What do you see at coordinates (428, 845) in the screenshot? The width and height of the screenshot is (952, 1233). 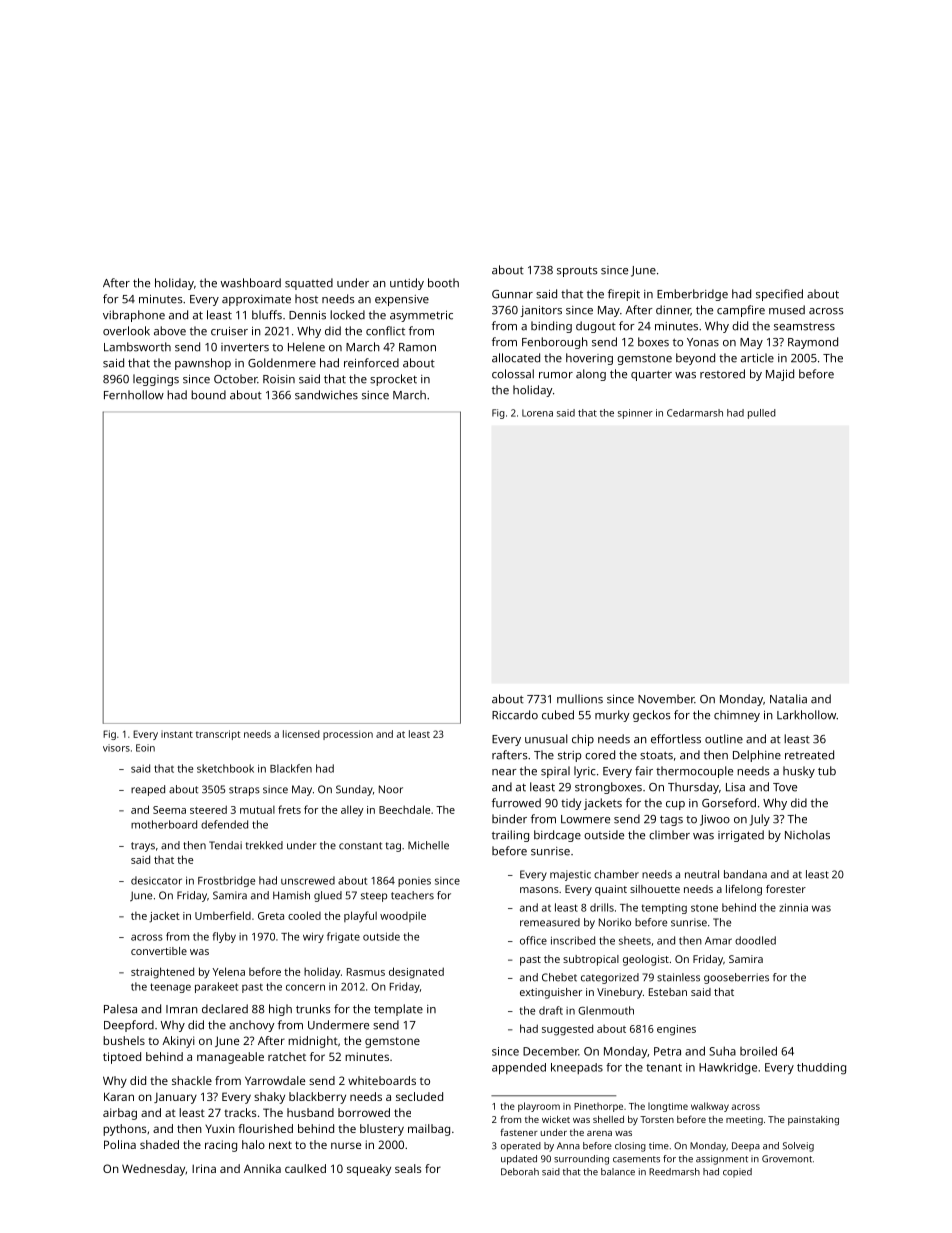 I see `Michelle` at bounding box center [428, 845].
